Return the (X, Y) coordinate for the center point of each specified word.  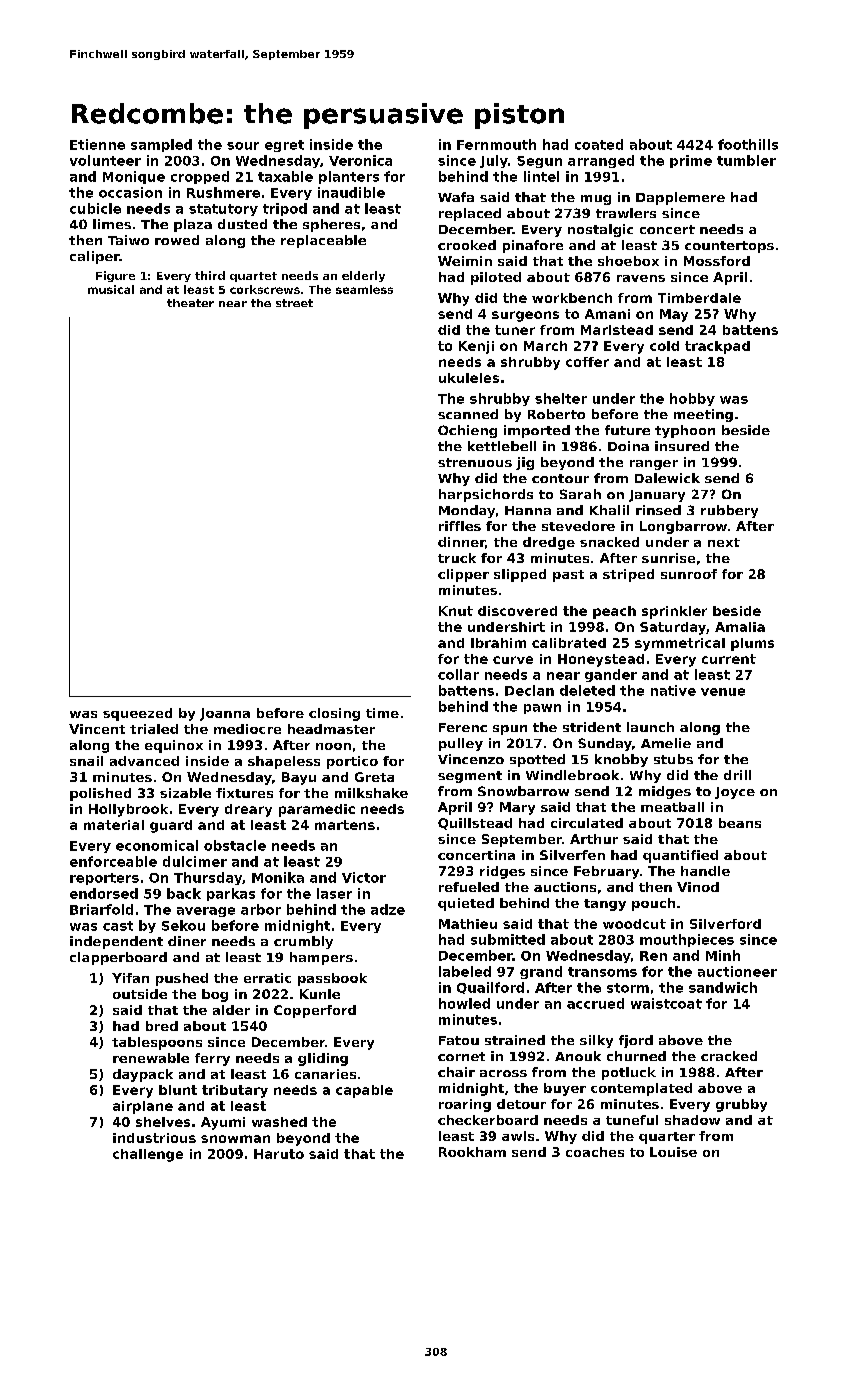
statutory (223, 210)
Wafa (456, 197)
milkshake (371, 793)
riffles (460, 526)
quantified (680, 856)
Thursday (208, 878)
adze (388, 909)
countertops (729, 247)
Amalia (740, 627)
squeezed (137, 714)
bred (162, 1026)
